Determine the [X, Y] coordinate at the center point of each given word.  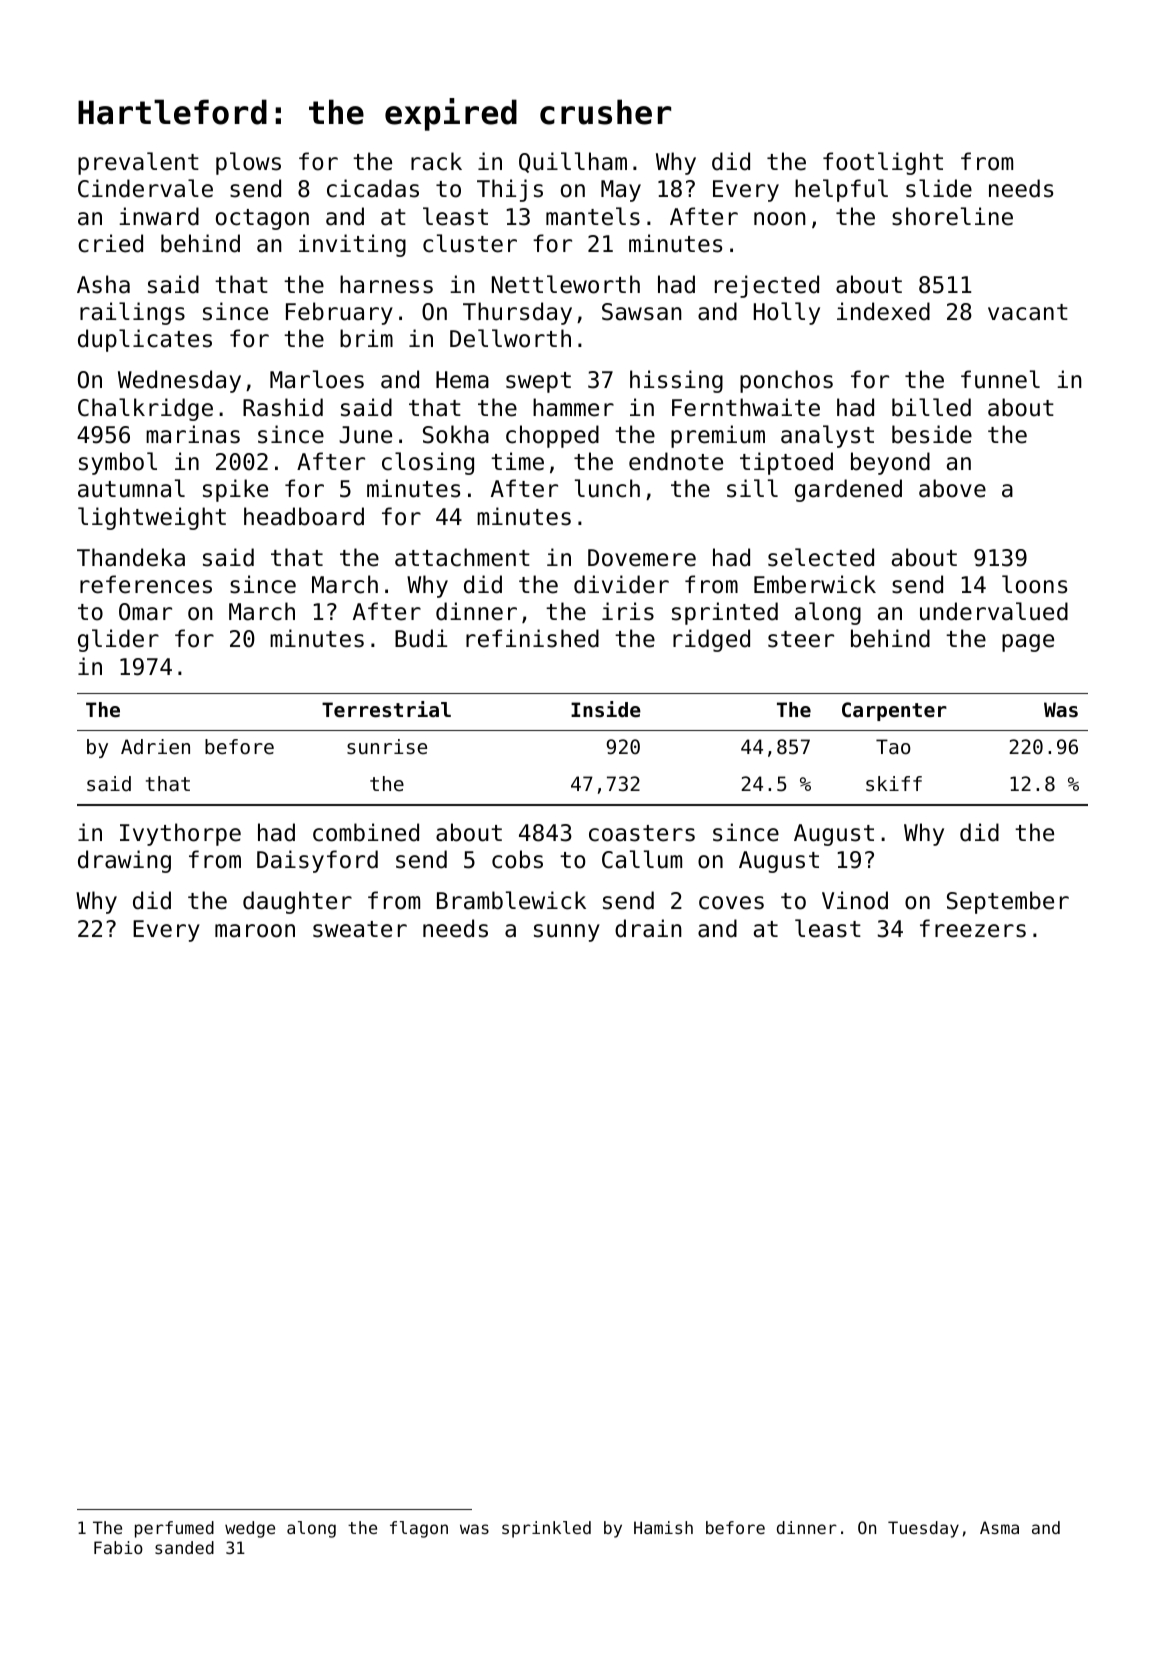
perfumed [174, 1529]
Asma [999, 1527]
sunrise [387, 747]
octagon [262, 219]
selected [821, 557]
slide [939, 188]
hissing [676, 381]
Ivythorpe [180, 834]
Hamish [663, 1527]
